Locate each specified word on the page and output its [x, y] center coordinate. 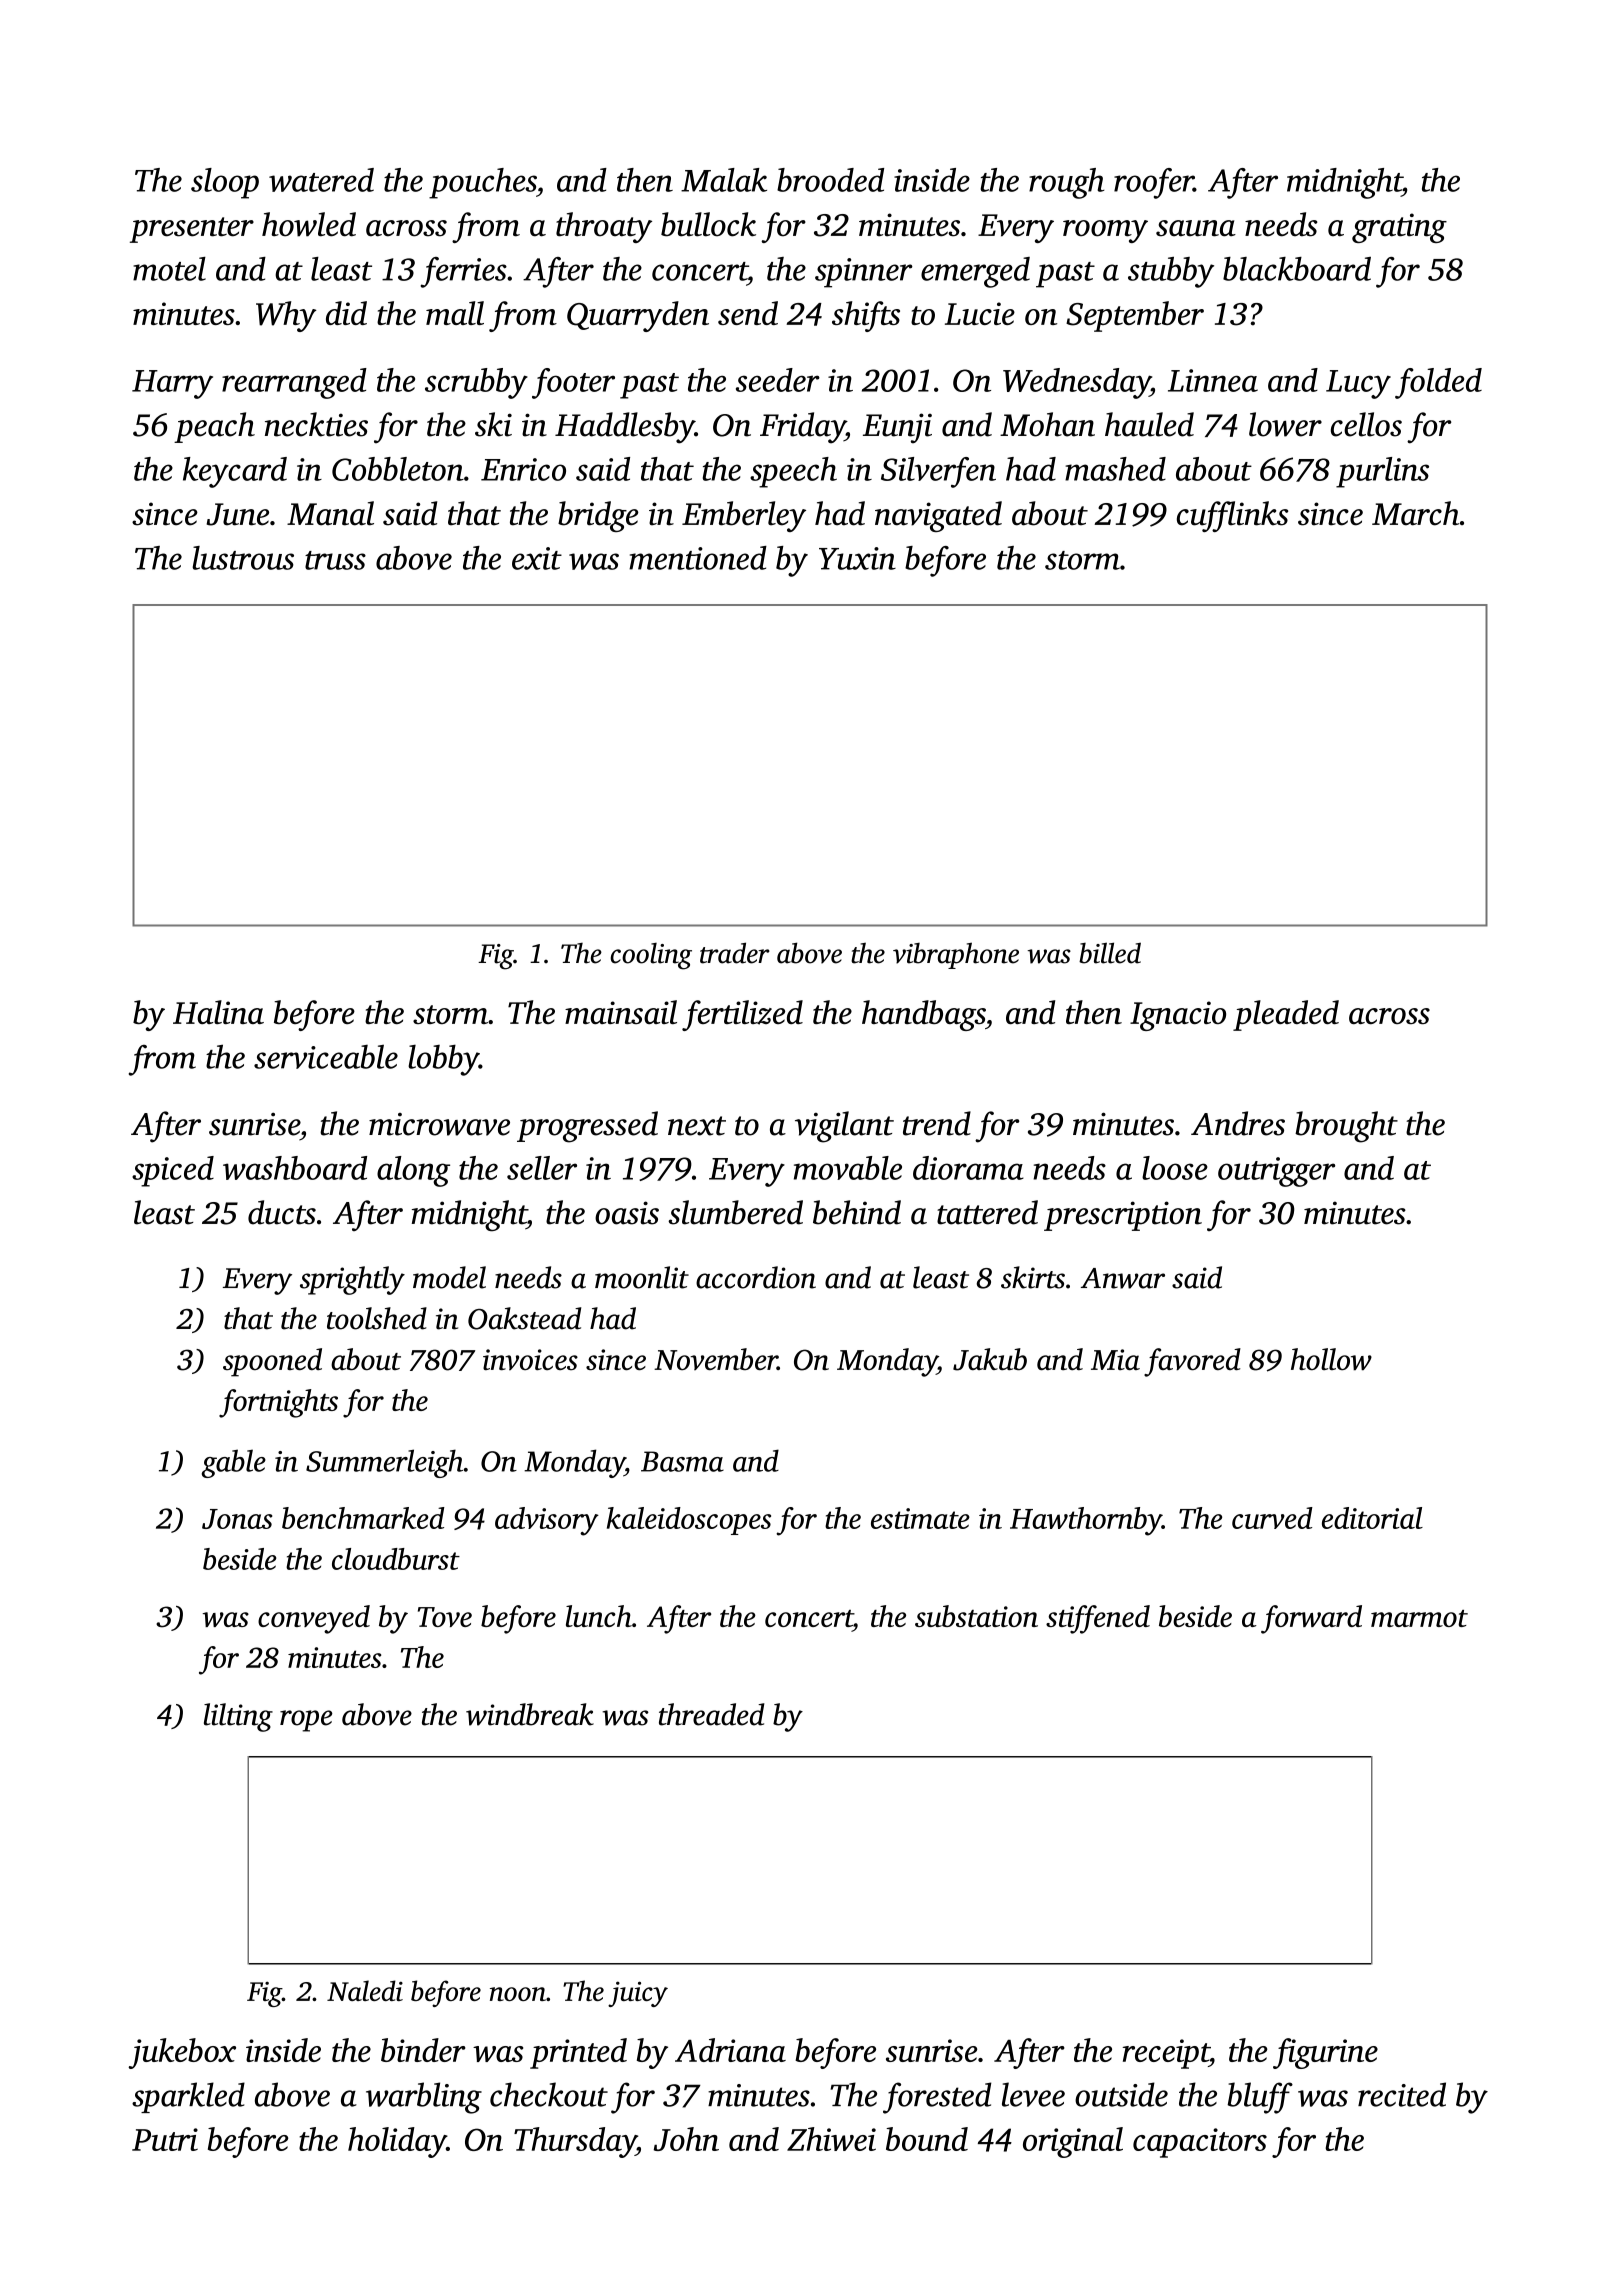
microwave [439, 1124]
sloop [225, 183]
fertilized [742, 1015]
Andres [1238, 1123]
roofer [1154, 183]
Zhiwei [831, 2139]
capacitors [1200, 2143]
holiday [397, 2142]
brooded [830, 180]
